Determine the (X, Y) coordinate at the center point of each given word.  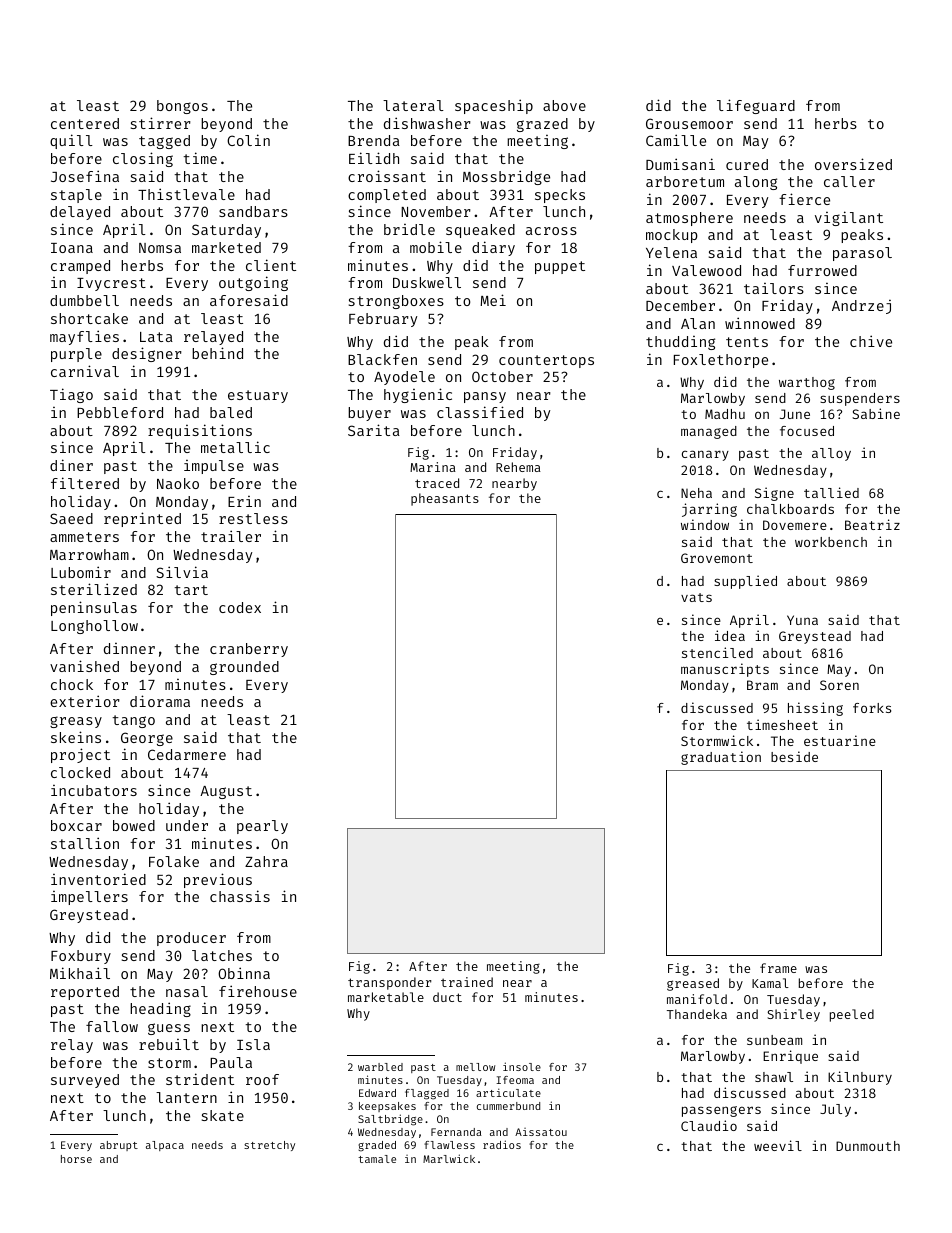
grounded (244, 668)
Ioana (72, 248)
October (502, 376)
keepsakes (387, 1107)
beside (794, 756)
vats (696, 597)
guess (169, 1029)
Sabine (876, 413)
